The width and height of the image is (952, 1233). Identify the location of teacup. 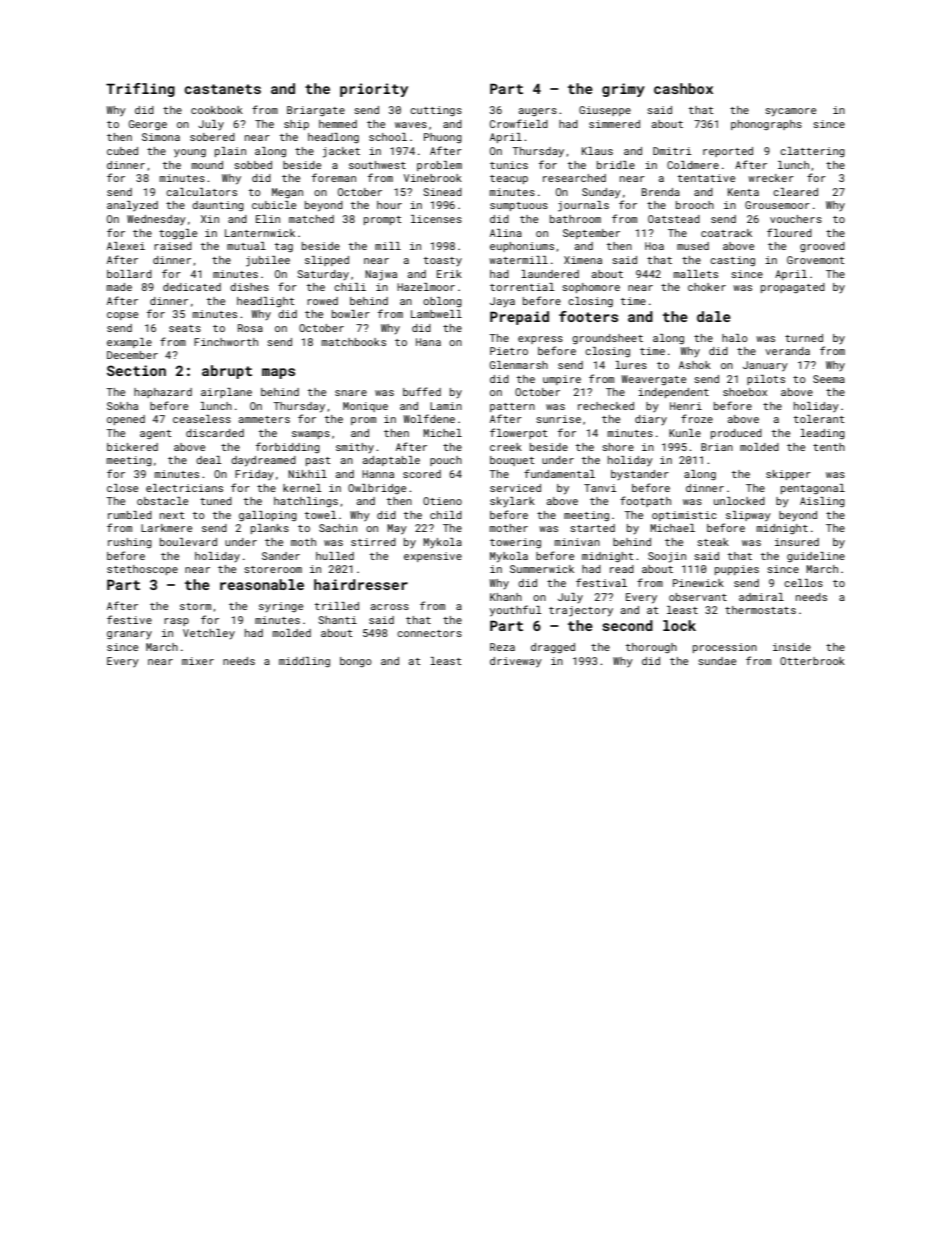
(509, 179).
